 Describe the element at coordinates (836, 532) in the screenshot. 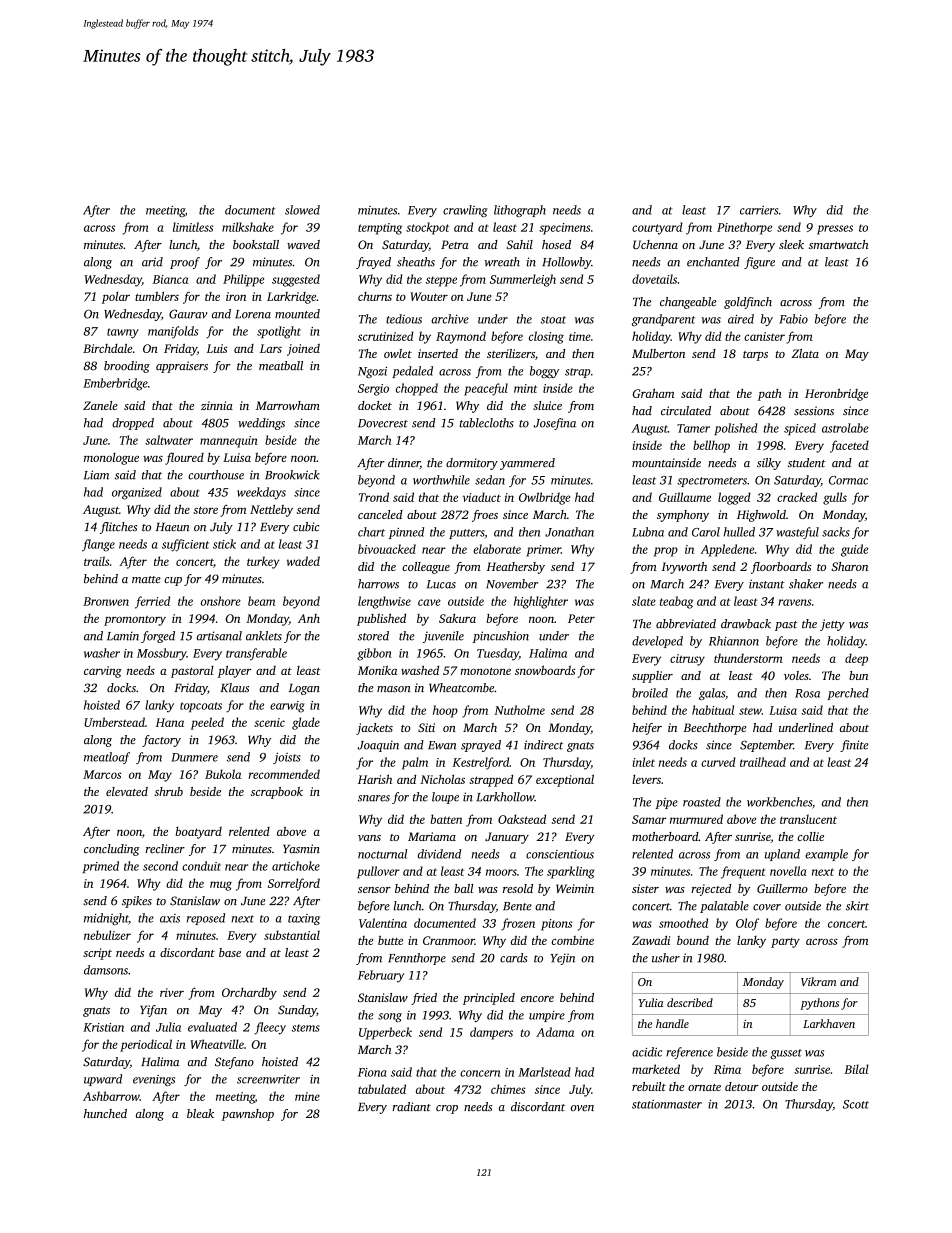

I see `sacks` at that location.
